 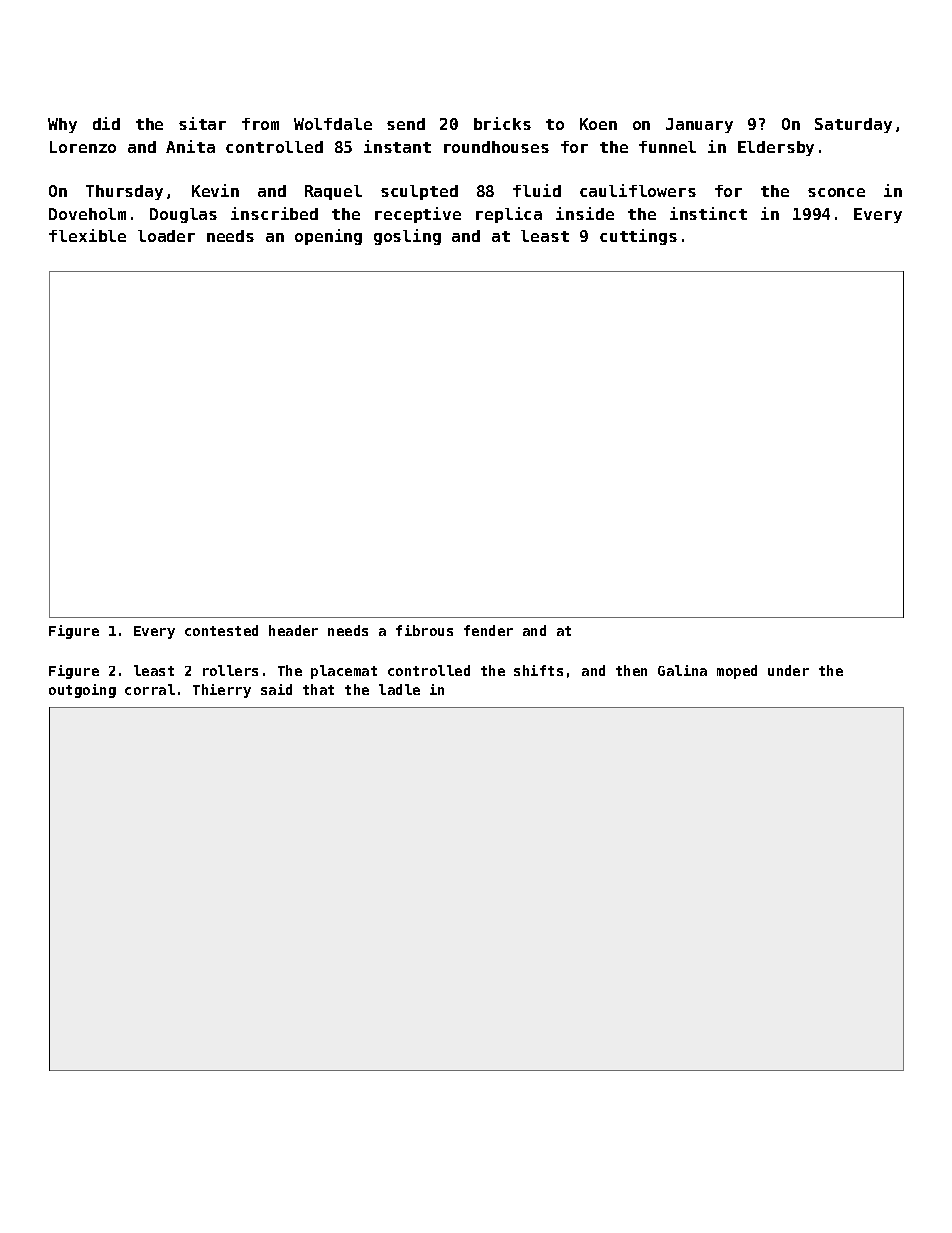 What do you see at coordinates (293, 630) in the page?
I see `header` at bounding box center [293, 630].
